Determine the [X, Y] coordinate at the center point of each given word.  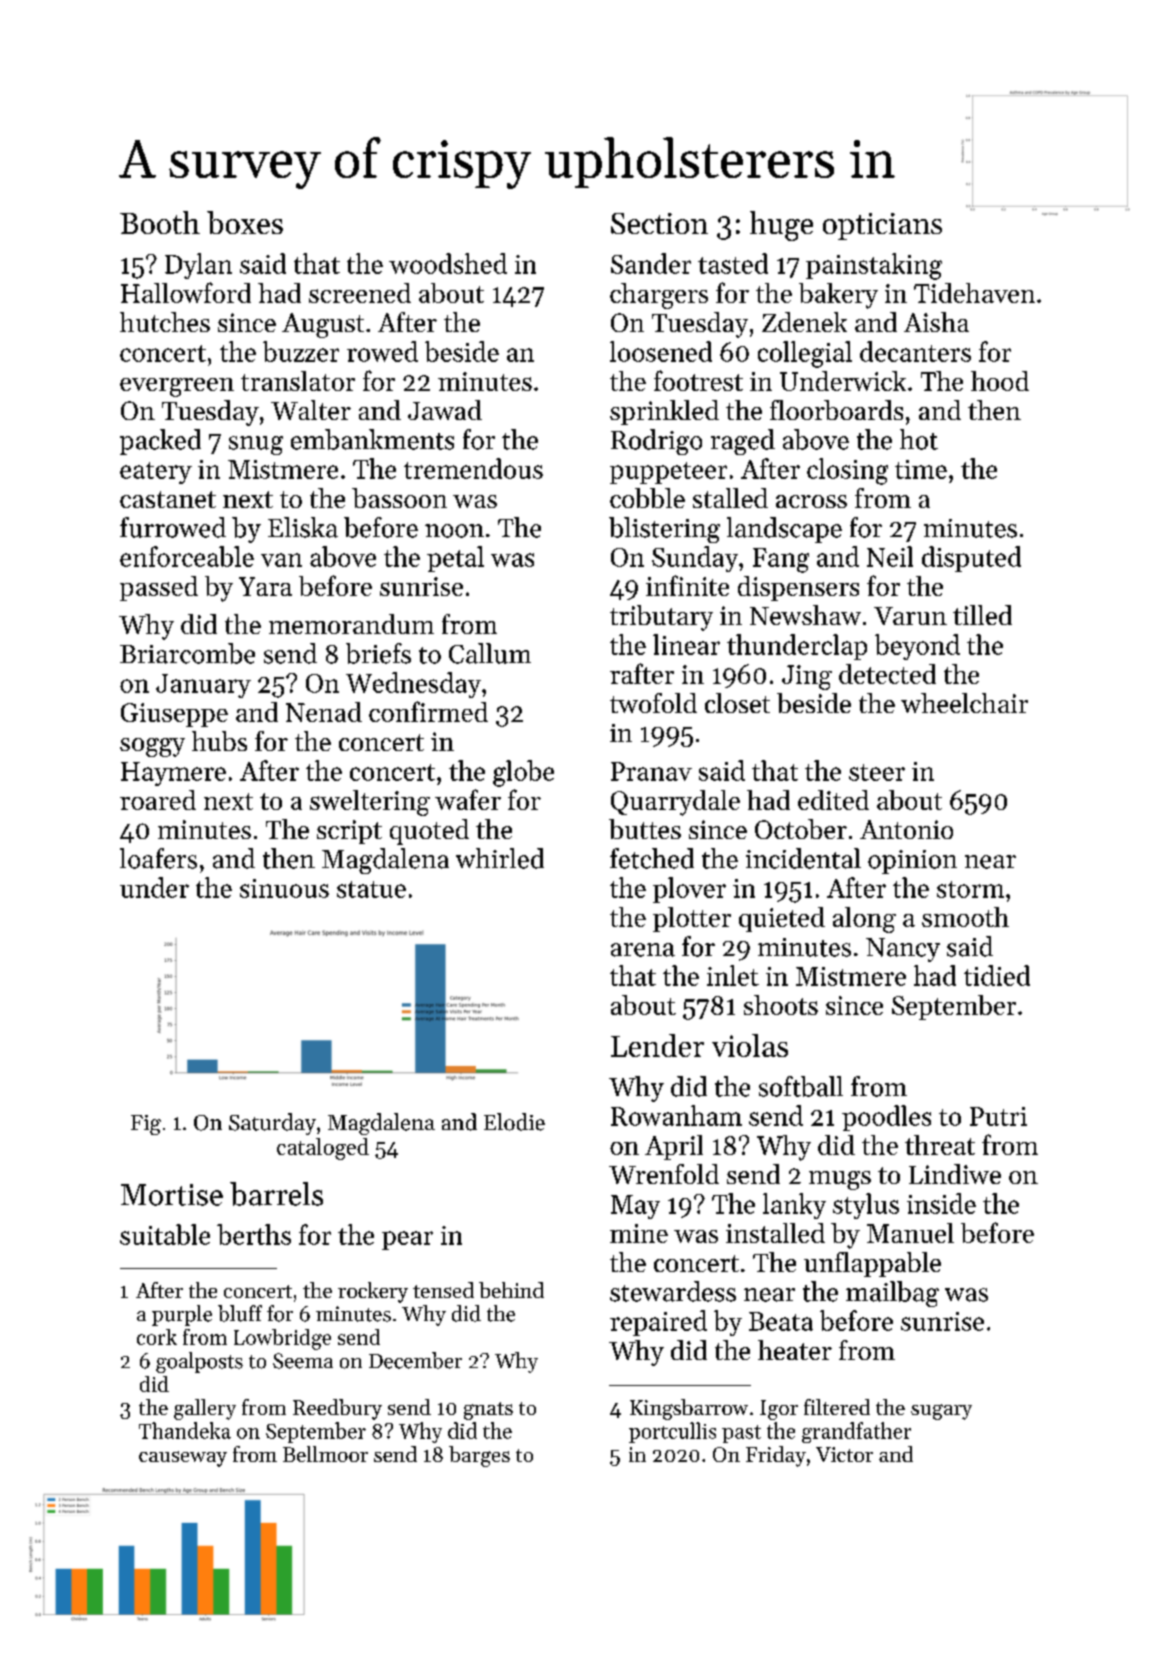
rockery [373, 1292]
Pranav [651, 771]
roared [158, 800]
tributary [661, 618]
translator [298, 381]
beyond [917, 647]
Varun [910, 616]
